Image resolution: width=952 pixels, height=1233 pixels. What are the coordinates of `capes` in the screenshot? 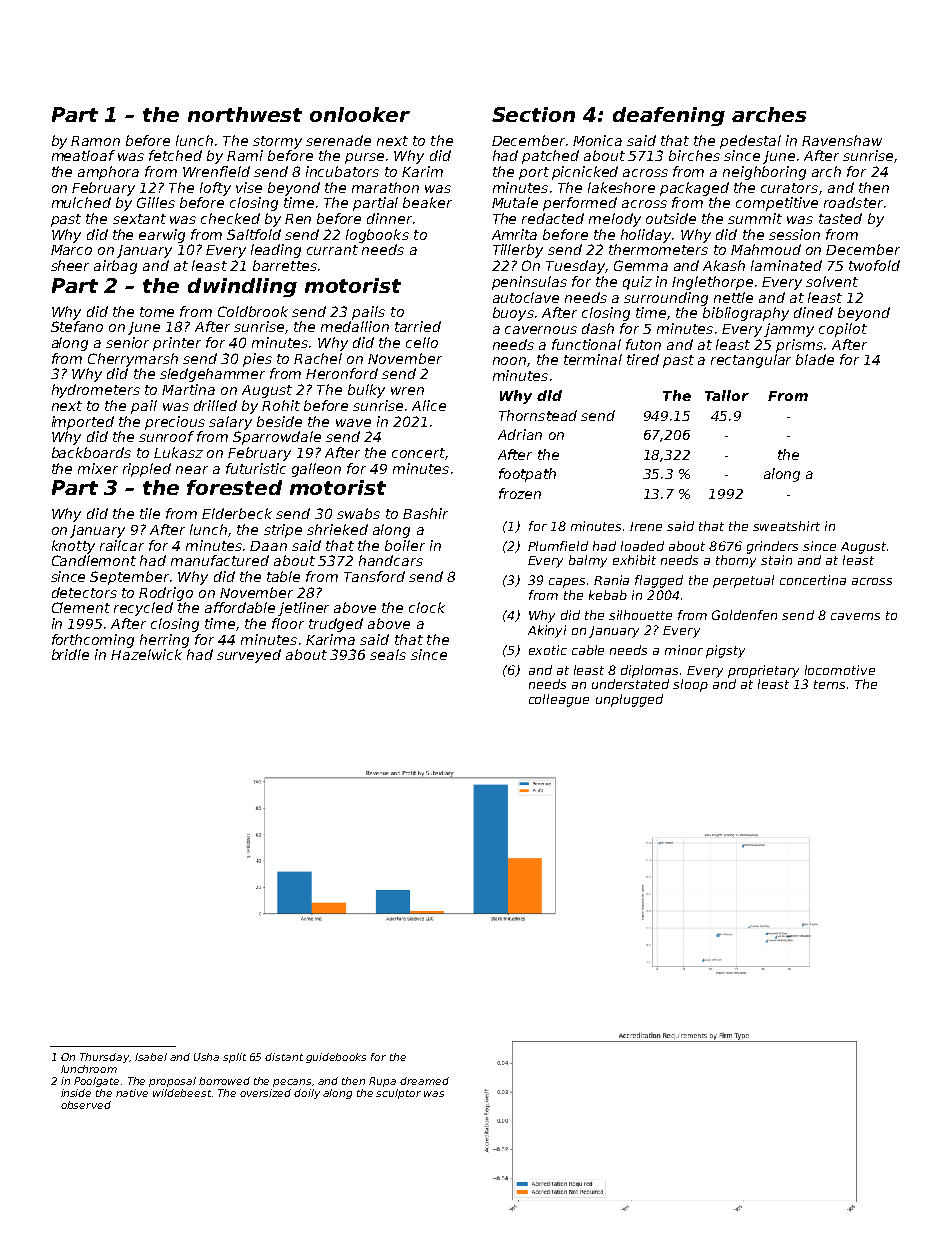 It's located at (567, 583).
